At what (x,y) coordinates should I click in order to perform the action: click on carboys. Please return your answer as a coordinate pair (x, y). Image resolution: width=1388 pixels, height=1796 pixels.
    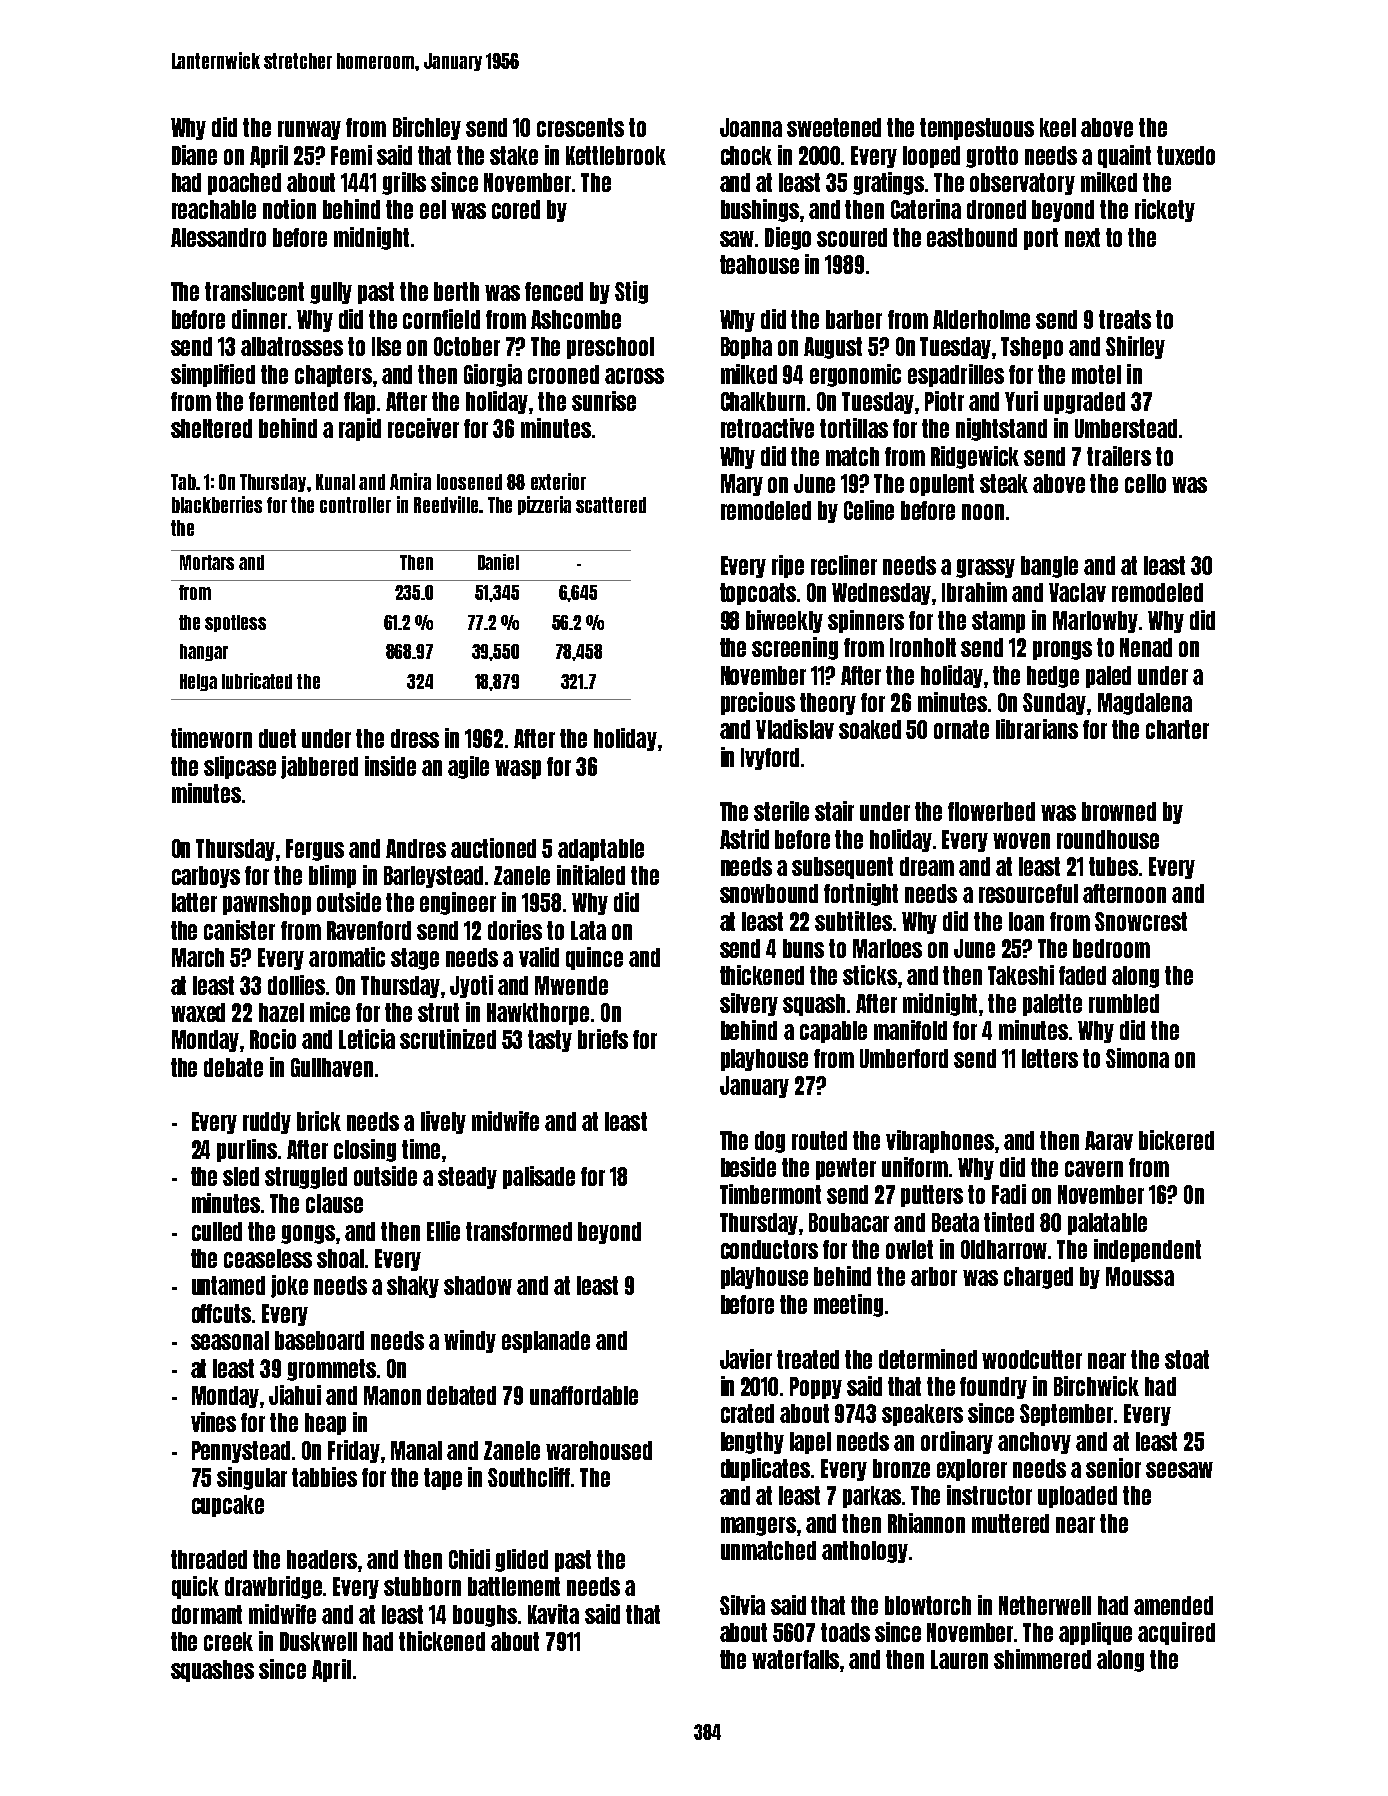
    Looking at the image, I should click on (206, 877).
